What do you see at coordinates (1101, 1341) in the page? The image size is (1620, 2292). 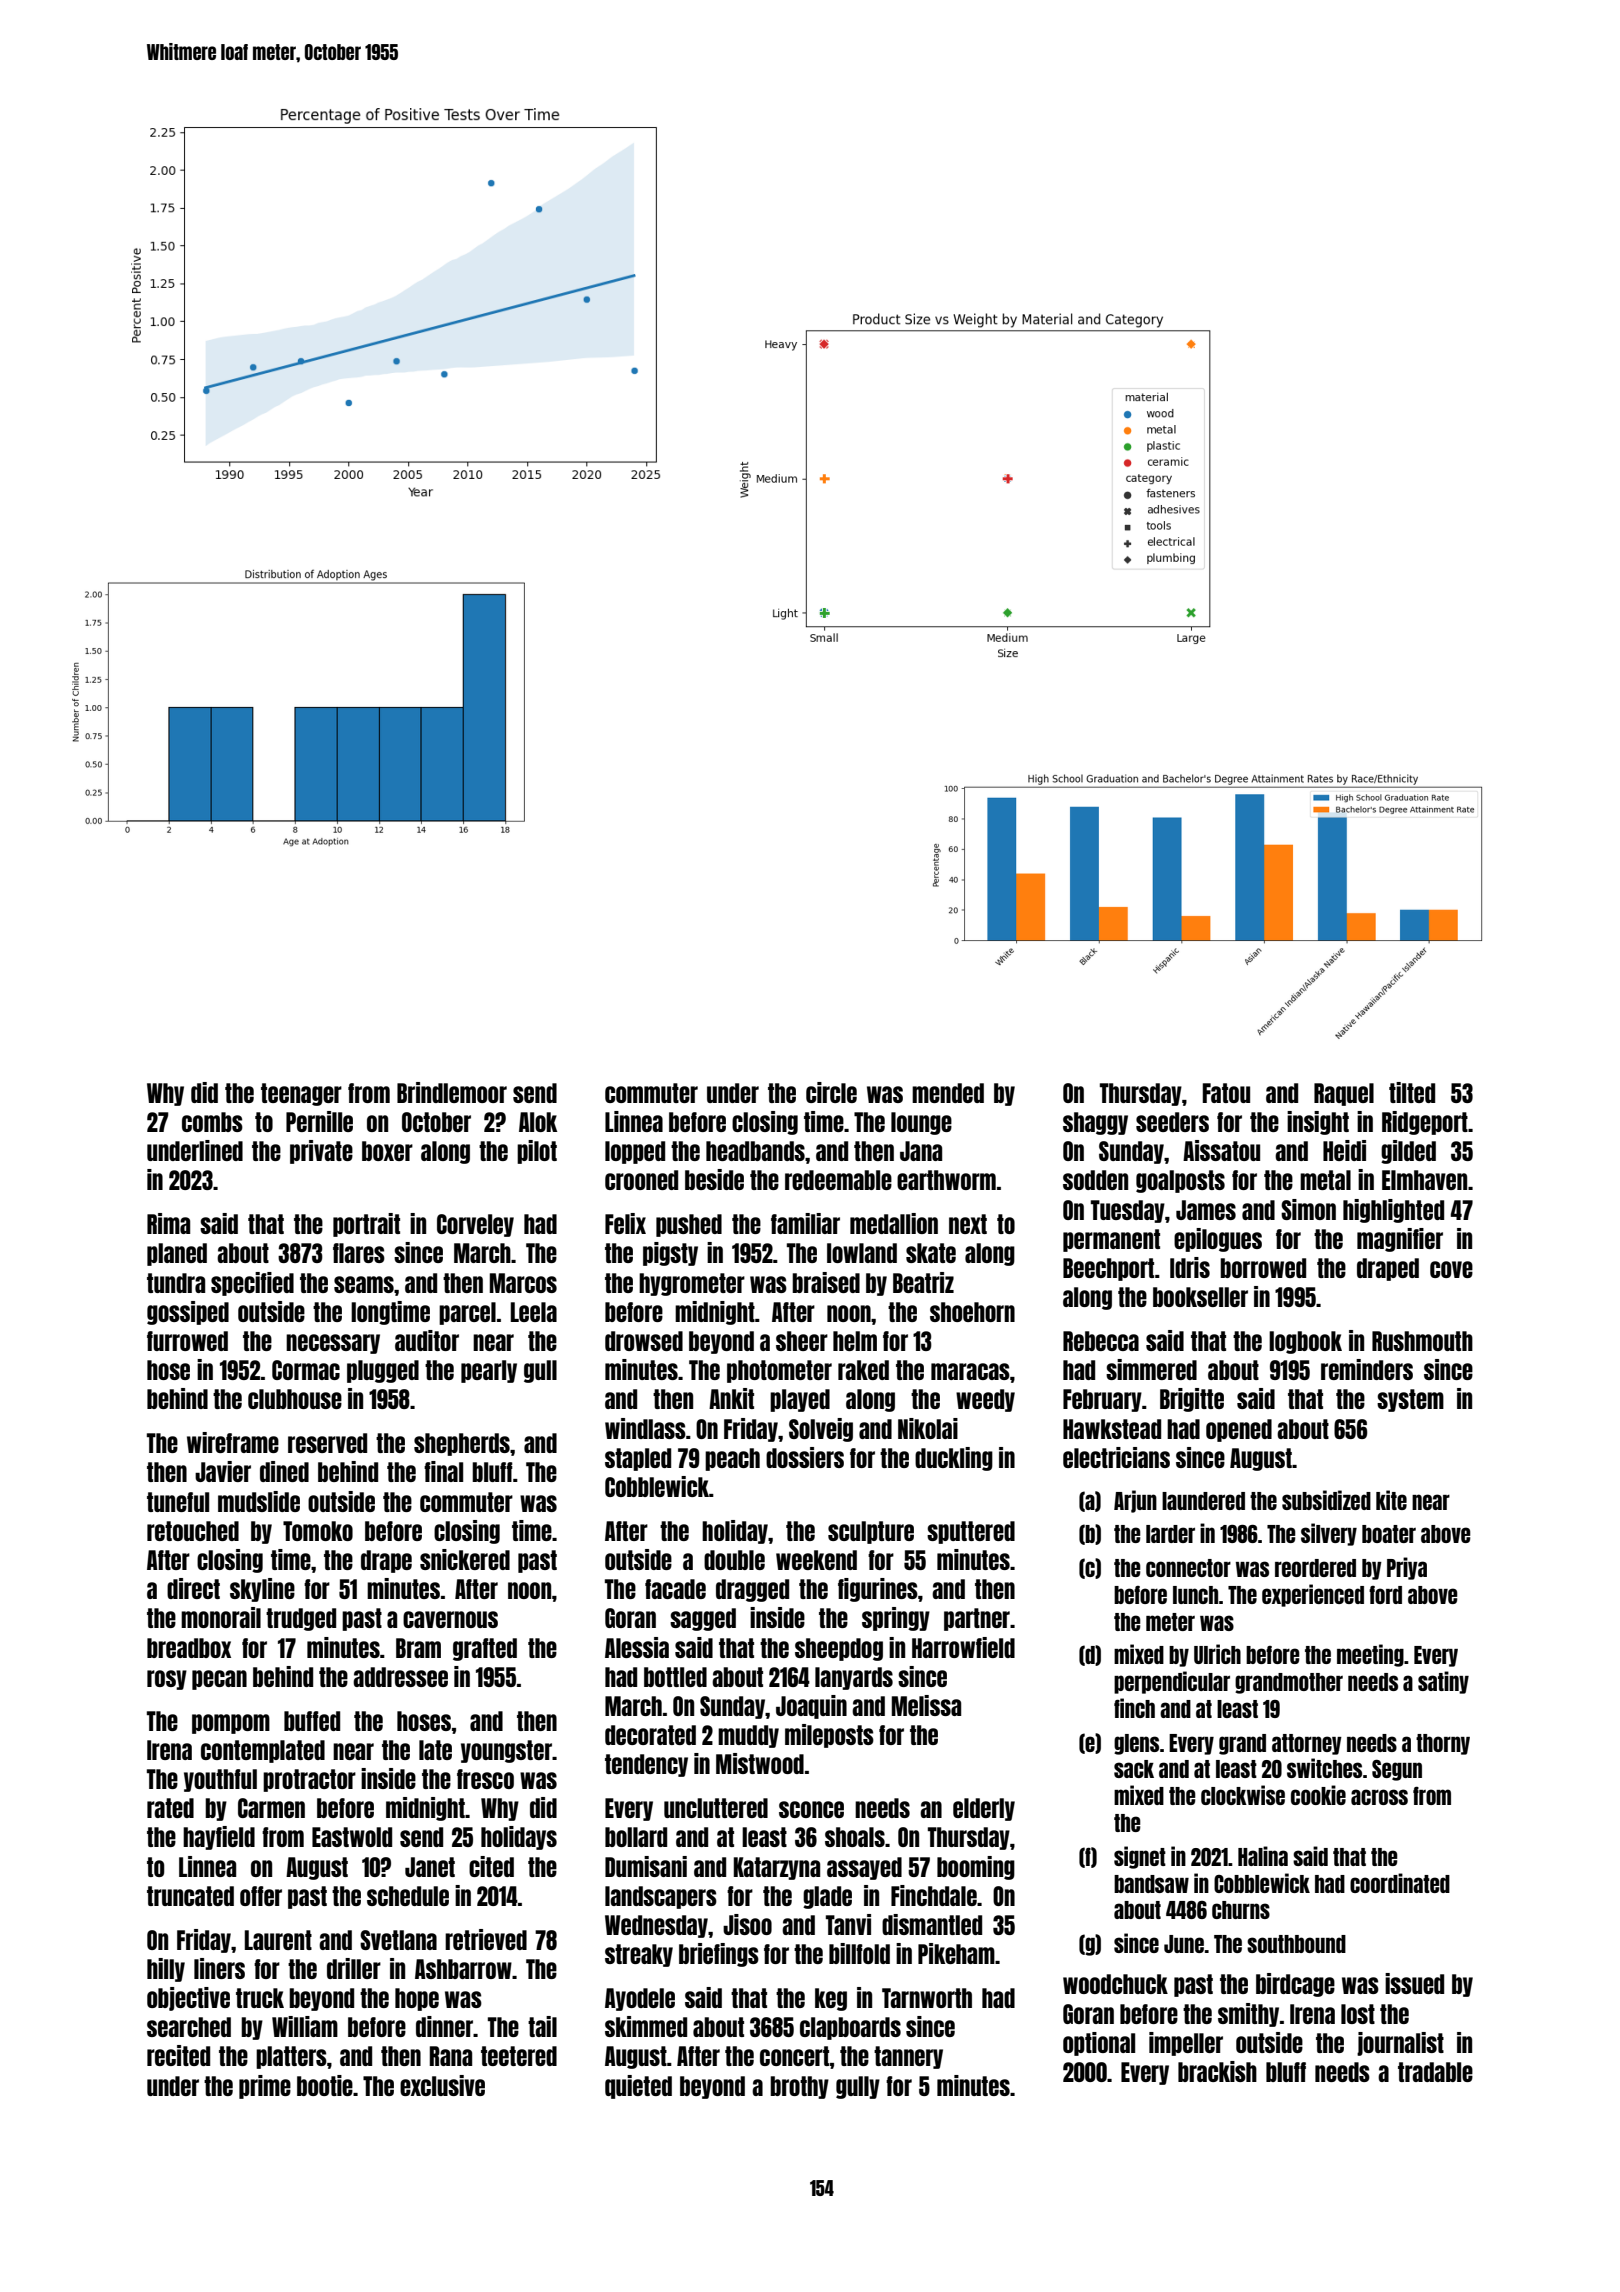 I see `Rebecca` at bounding box center [1101, 1341].
